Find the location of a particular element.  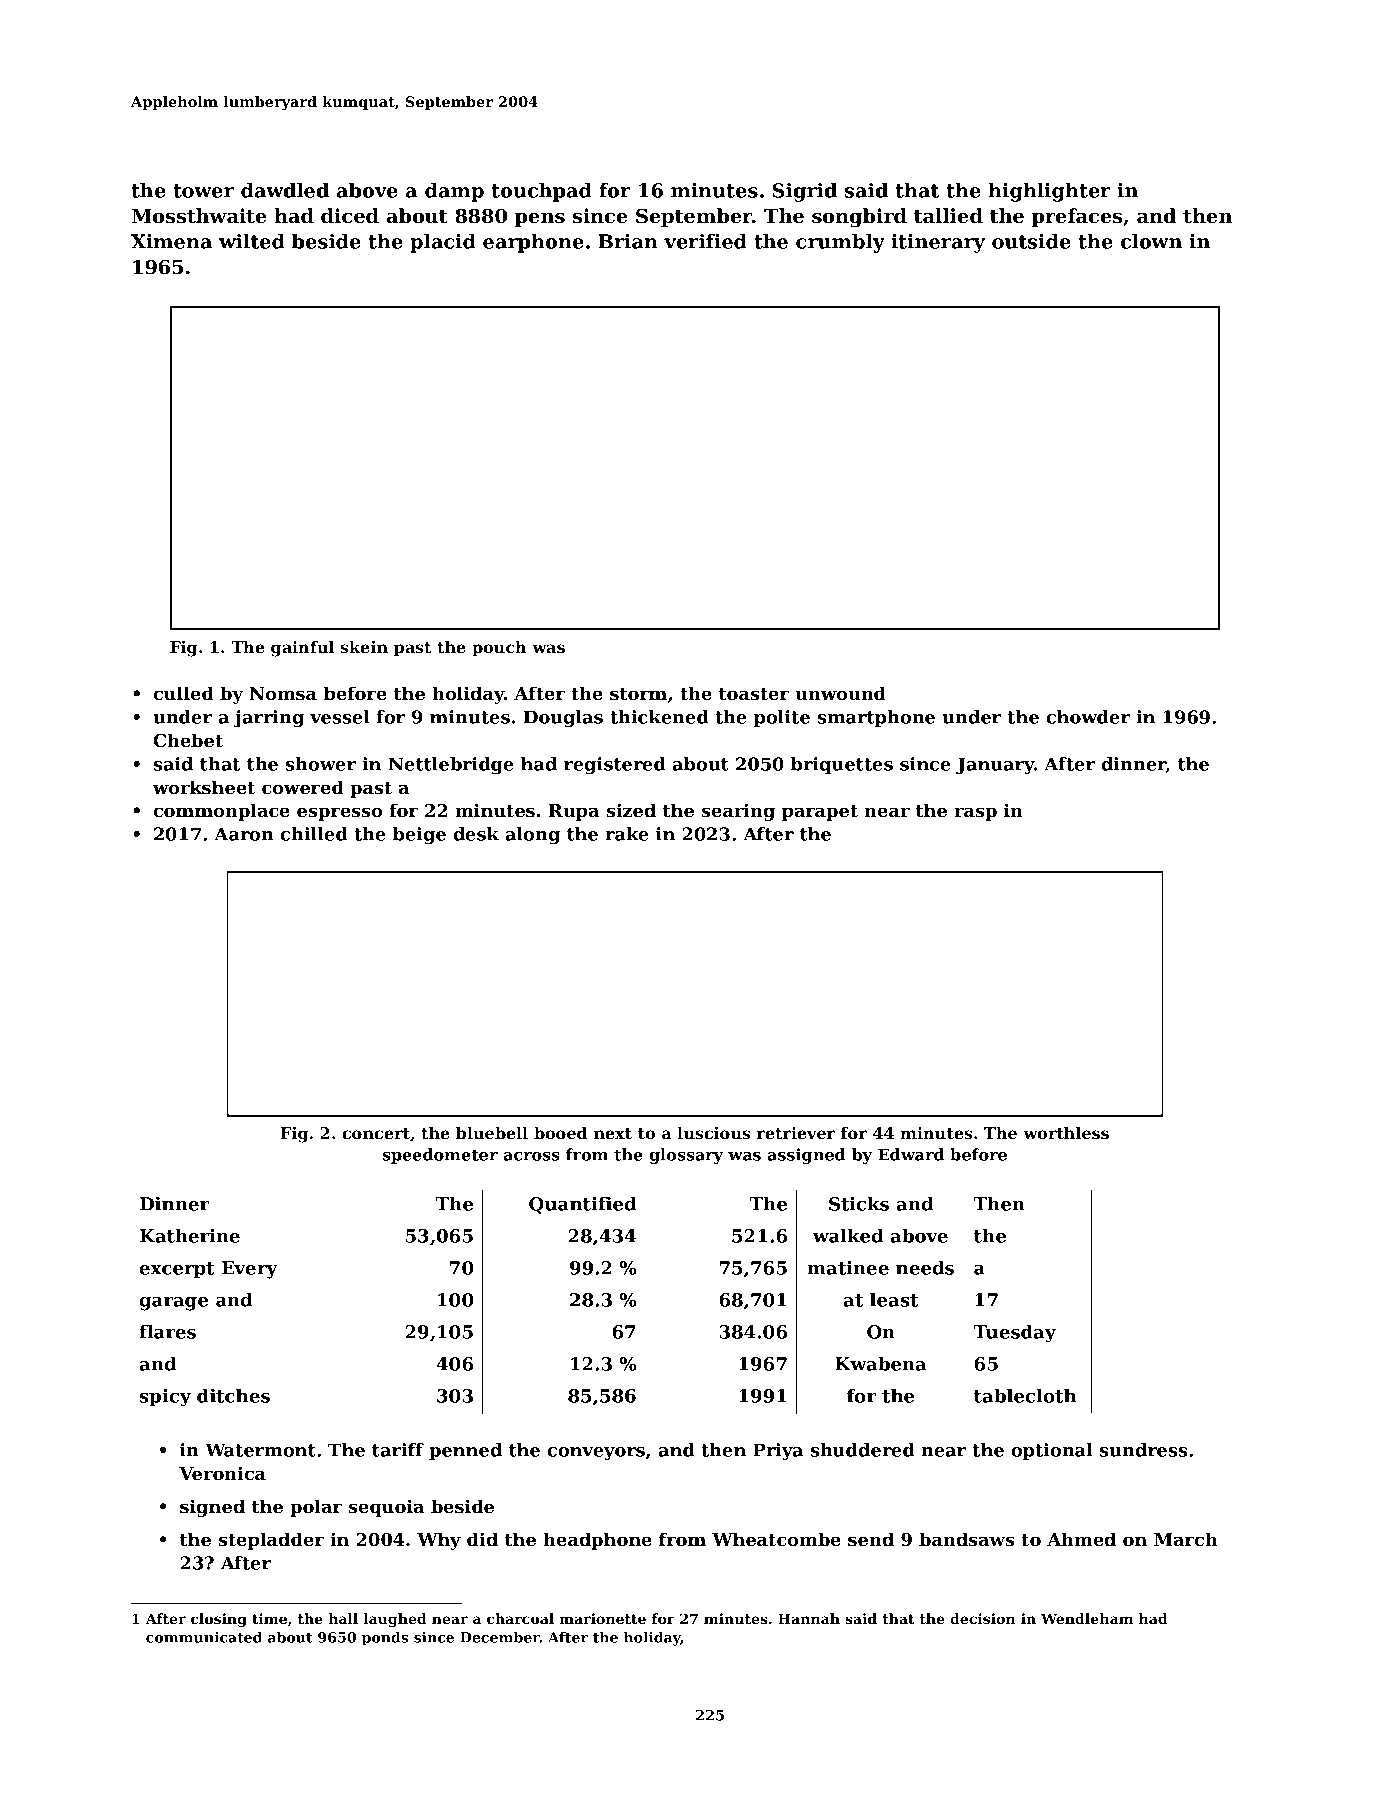

communicated is located at coordinates (204, 1637).
